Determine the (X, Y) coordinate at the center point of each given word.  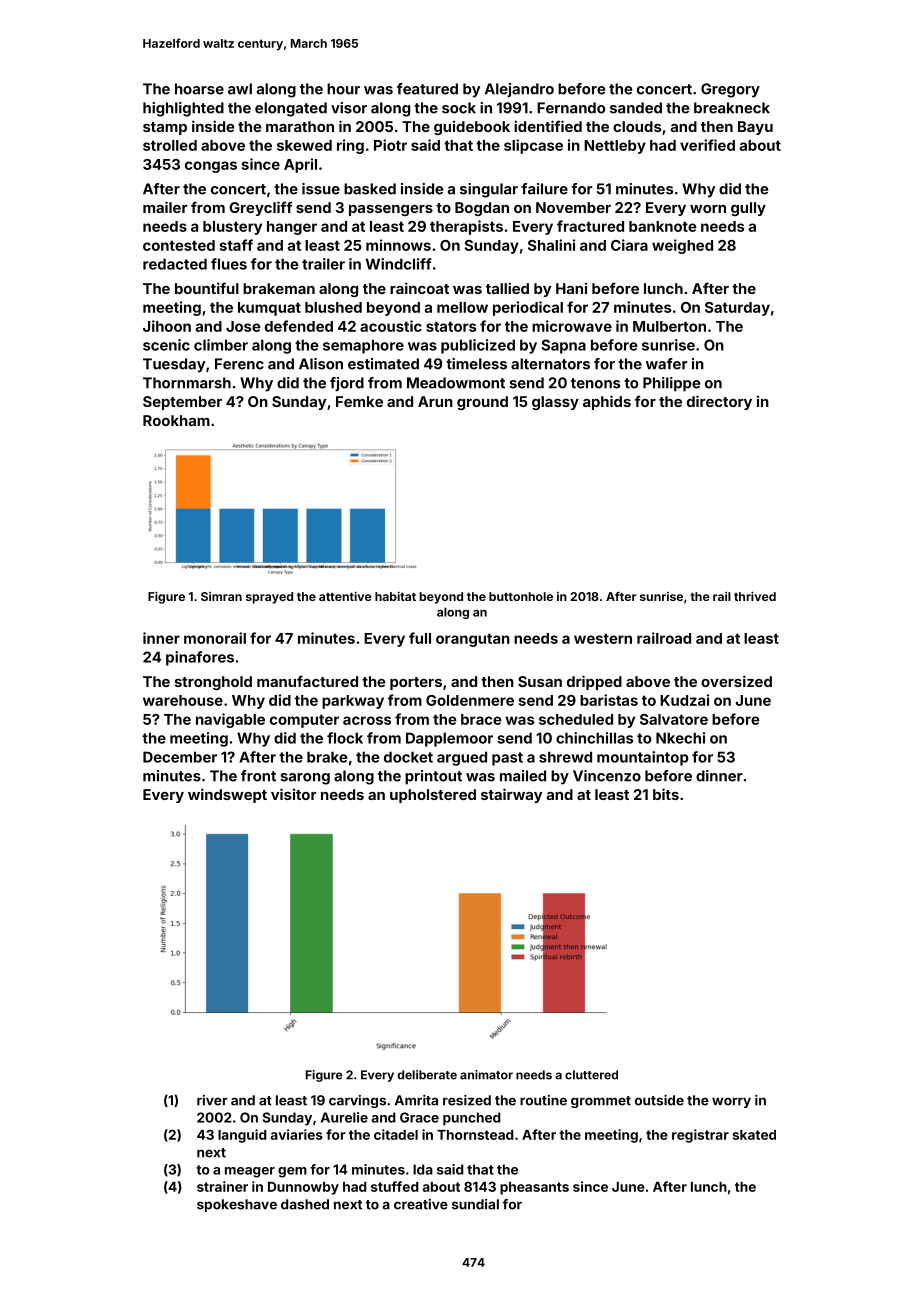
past (507, 759)
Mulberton (669, 326)
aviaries (296, 1134)
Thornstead (475, 1135)
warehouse (183, 700)
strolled (170, 145)
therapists (466, 227)
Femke (359, 401)
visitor (294, 794)
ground (482, 403)
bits (666, 794)
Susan (540, 681)
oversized (736, 681)
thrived (755, 596)
